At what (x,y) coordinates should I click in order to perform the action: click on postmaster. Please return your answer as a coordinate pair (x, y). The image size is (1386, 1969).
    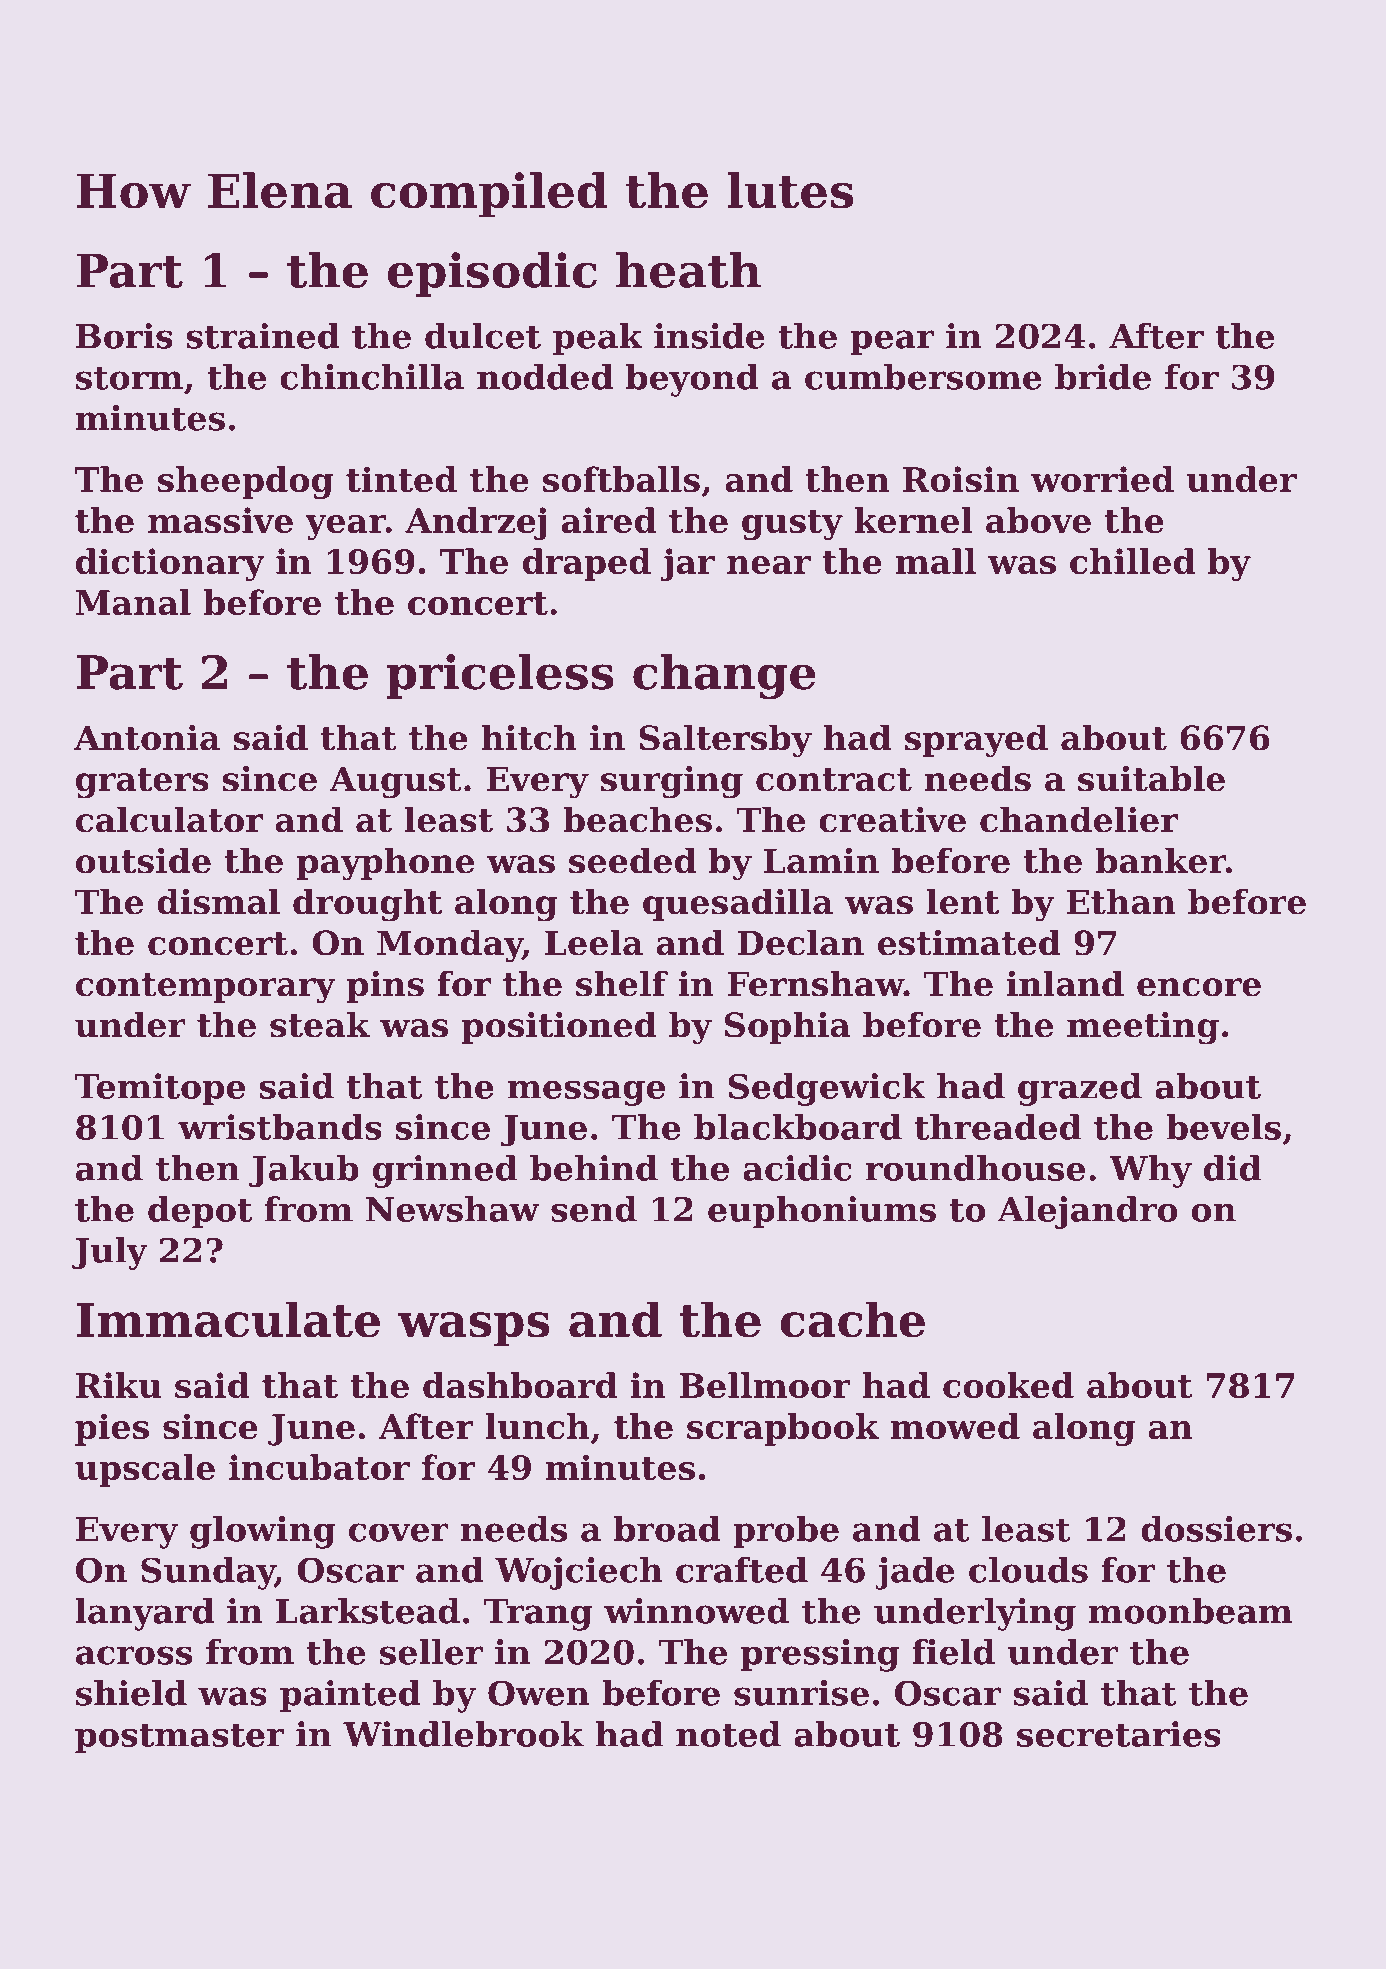
    Looking at the image, I should click on (179, 1739).
